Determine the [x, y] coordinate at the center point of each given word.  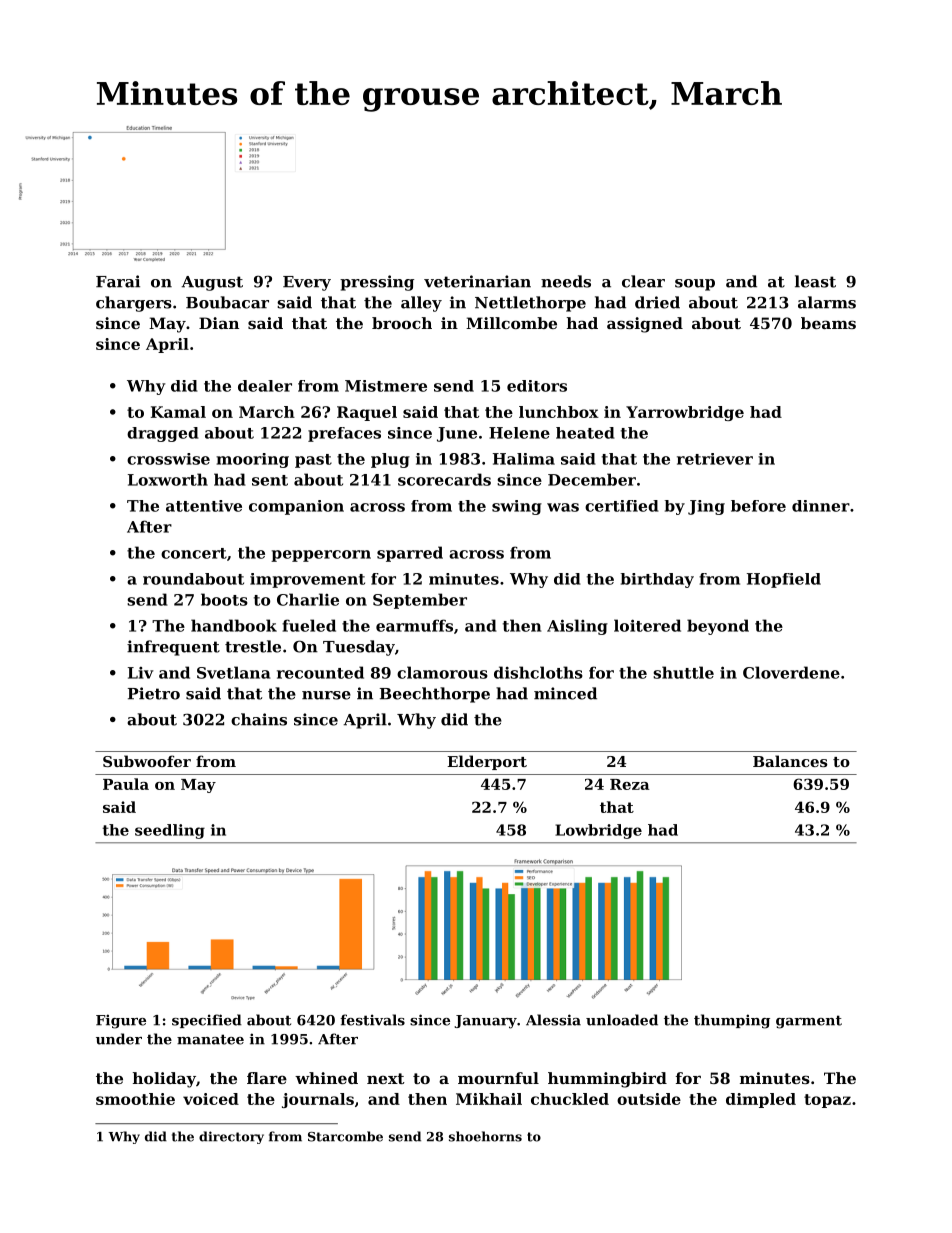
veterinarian [477, 281]
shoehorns [485, 1136]
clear [643, 281]
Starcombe [345, 1136]
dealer [265, 386]
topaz [827, 1101]
